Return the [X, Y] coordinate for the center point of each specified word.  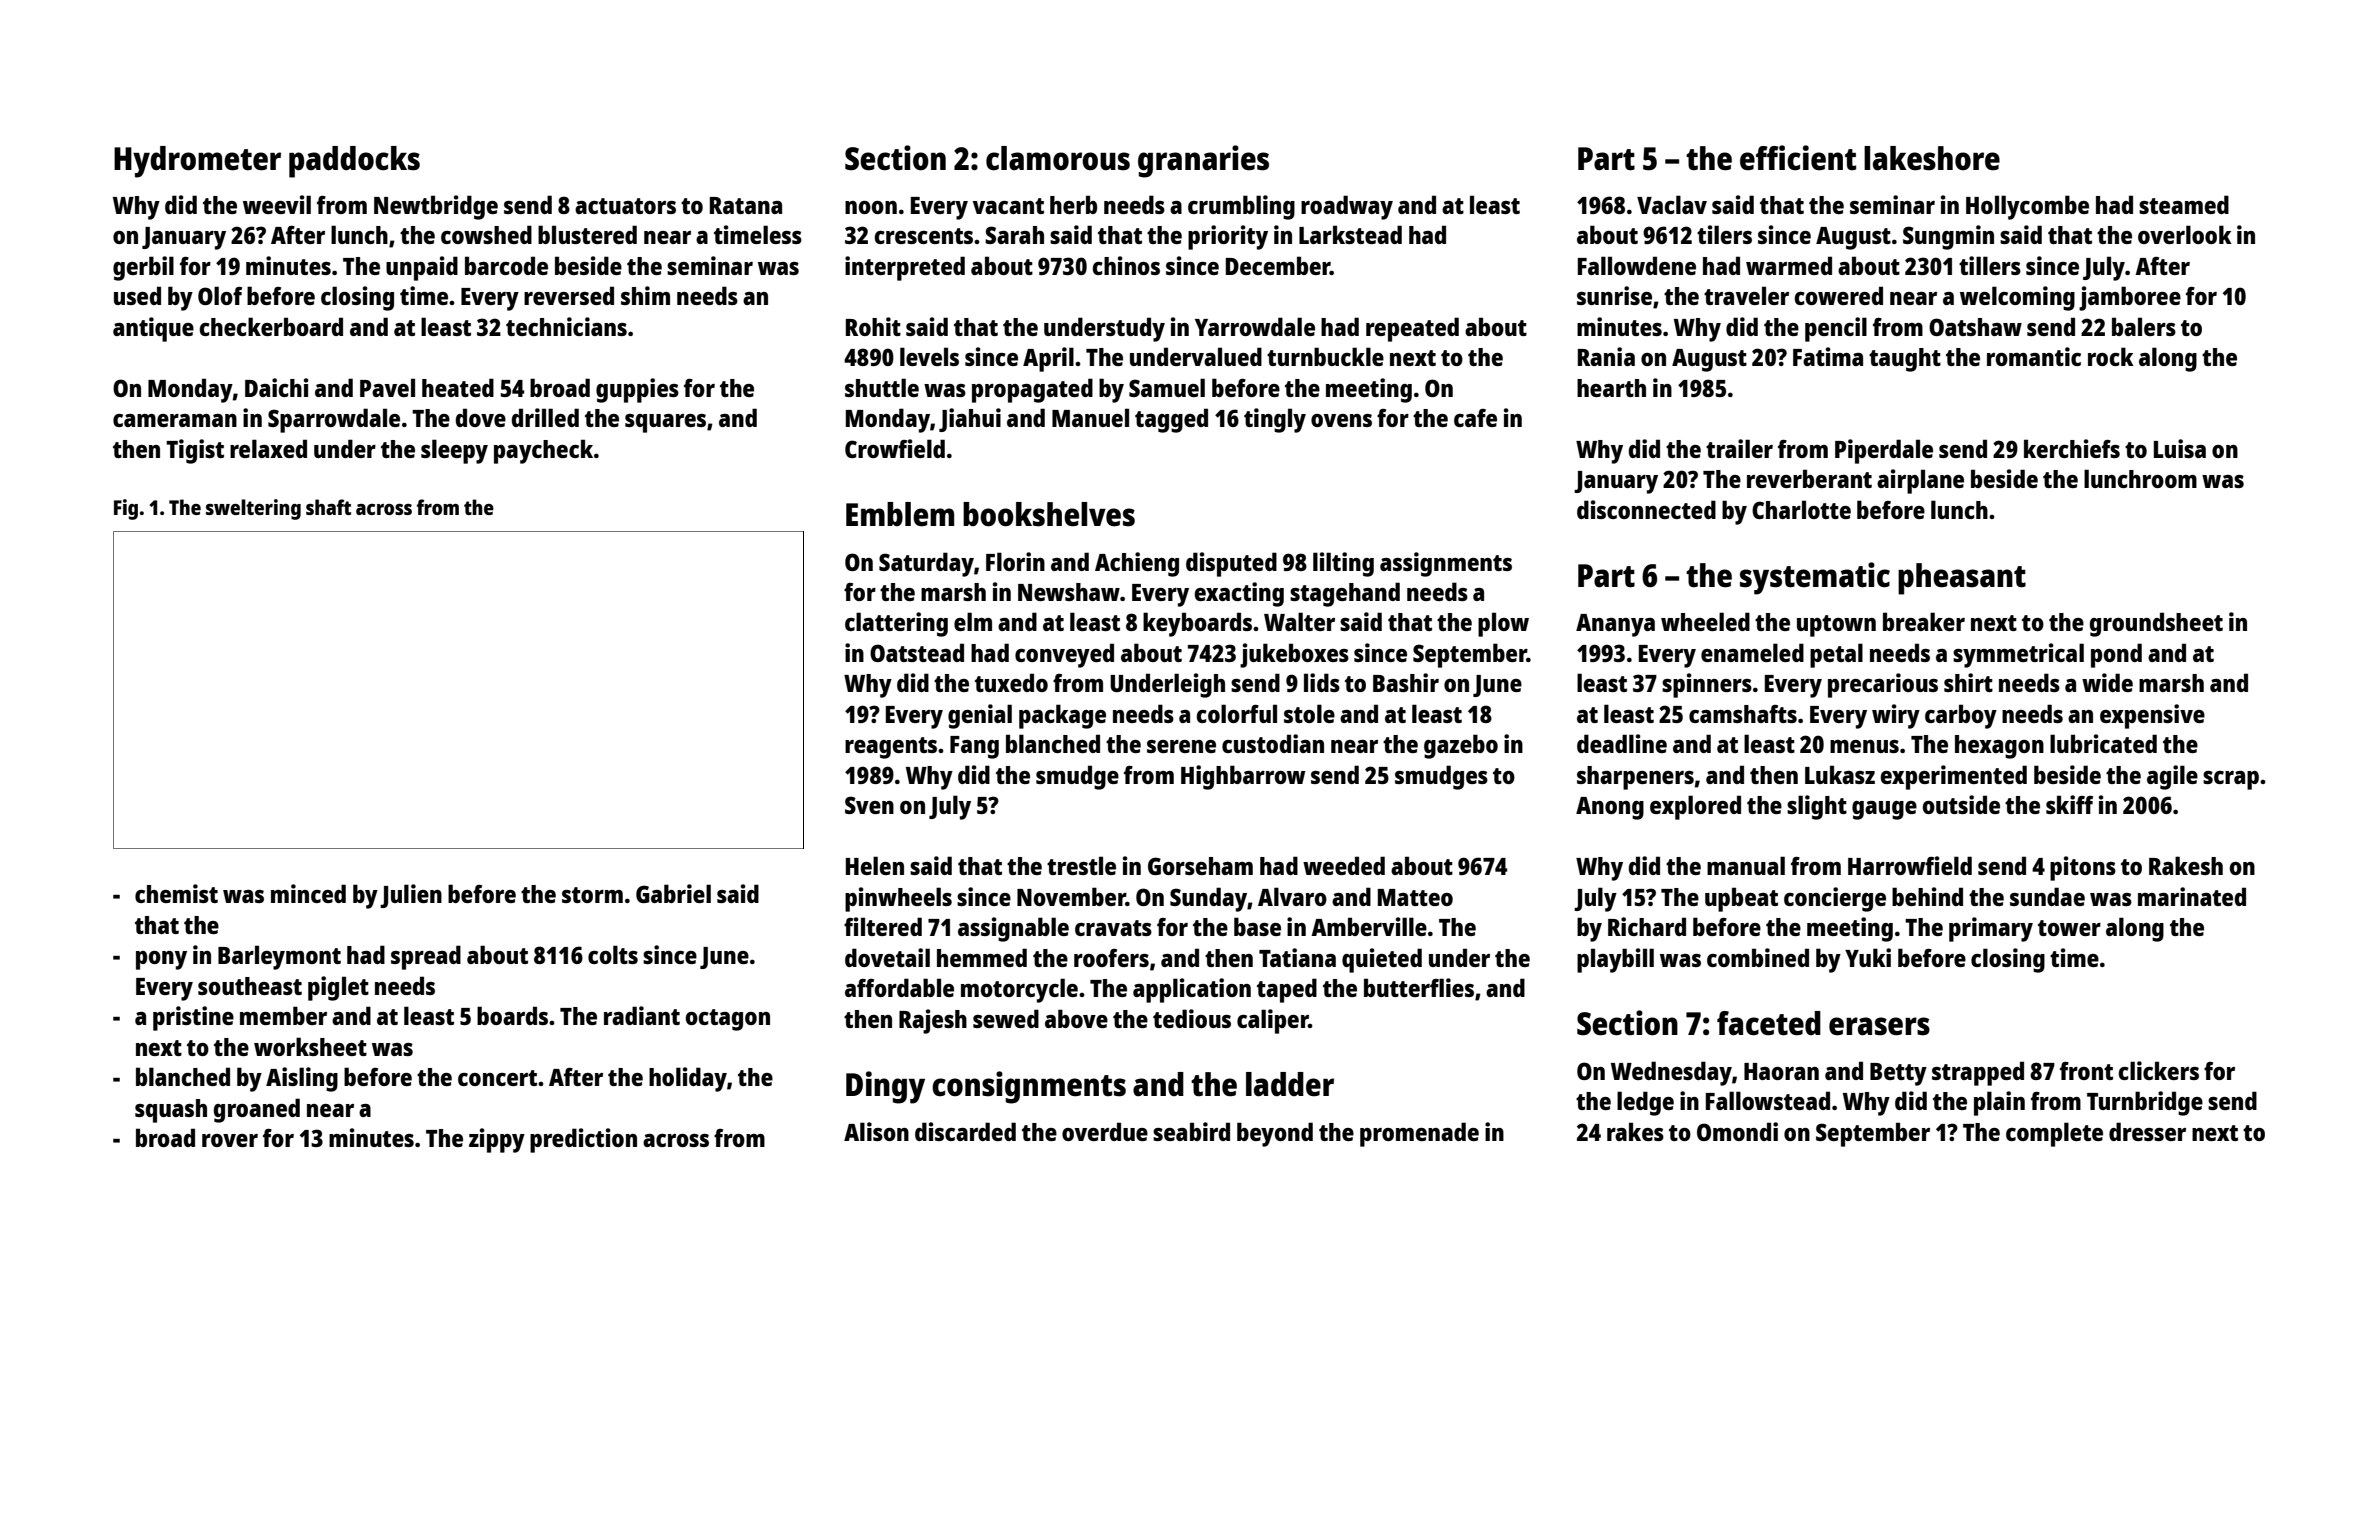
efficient [1798, 158]
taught [1905, 360]
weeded [1344, 865]
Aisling [302, 1079]
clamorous [1058, 158]
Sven [869, 805]
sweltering [253, 509]
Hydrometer [197, 162]
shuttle [882, 387]
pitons [2083, 868]
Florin [1015, 561]
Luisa [2180, 448]
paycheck [543, 451]
